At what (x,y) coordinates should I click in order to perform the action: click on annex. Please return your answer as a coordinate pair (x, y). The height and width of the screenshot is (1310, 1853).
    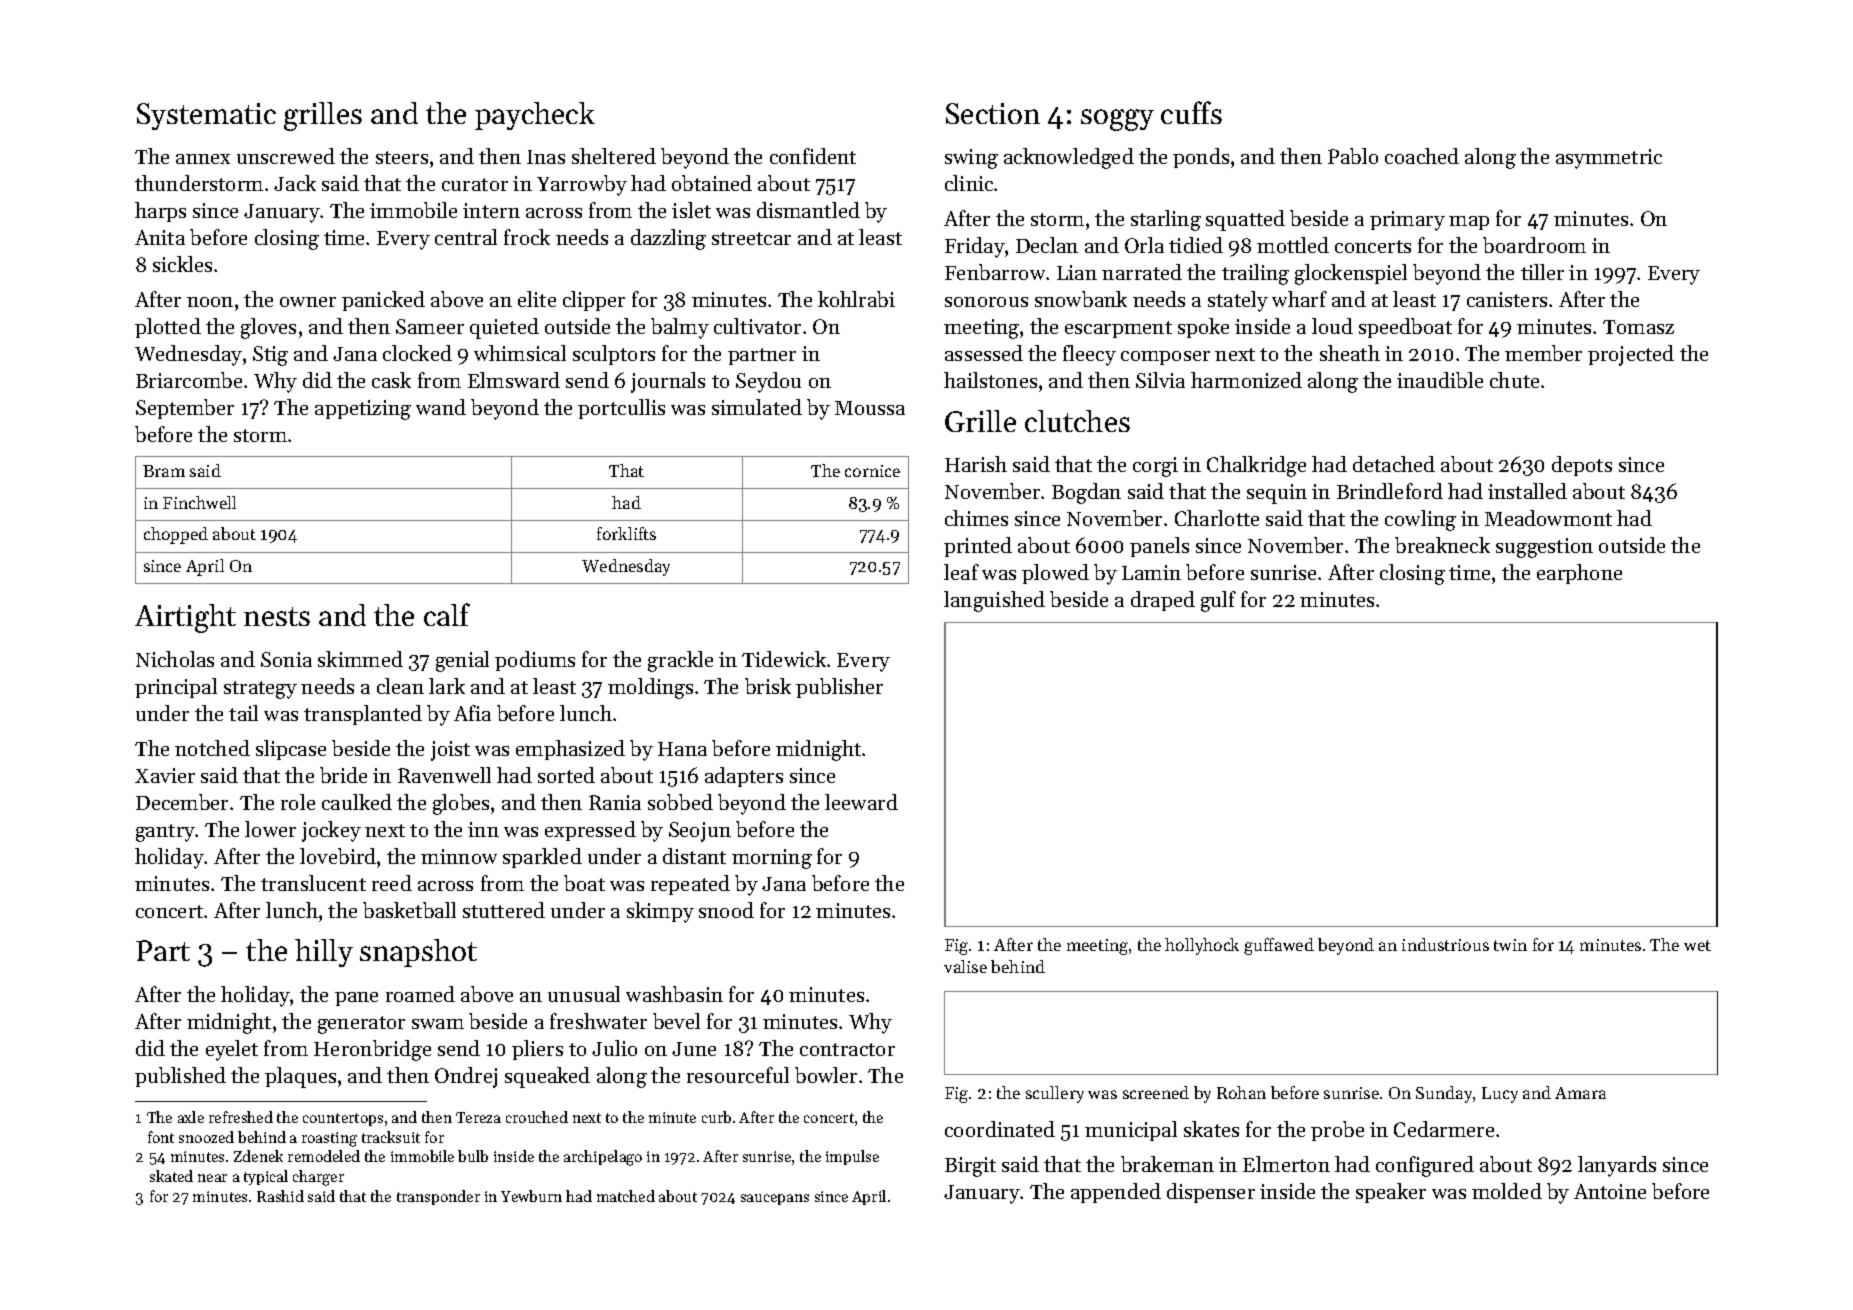
    Looking at the image, I should click on (203, 159).
